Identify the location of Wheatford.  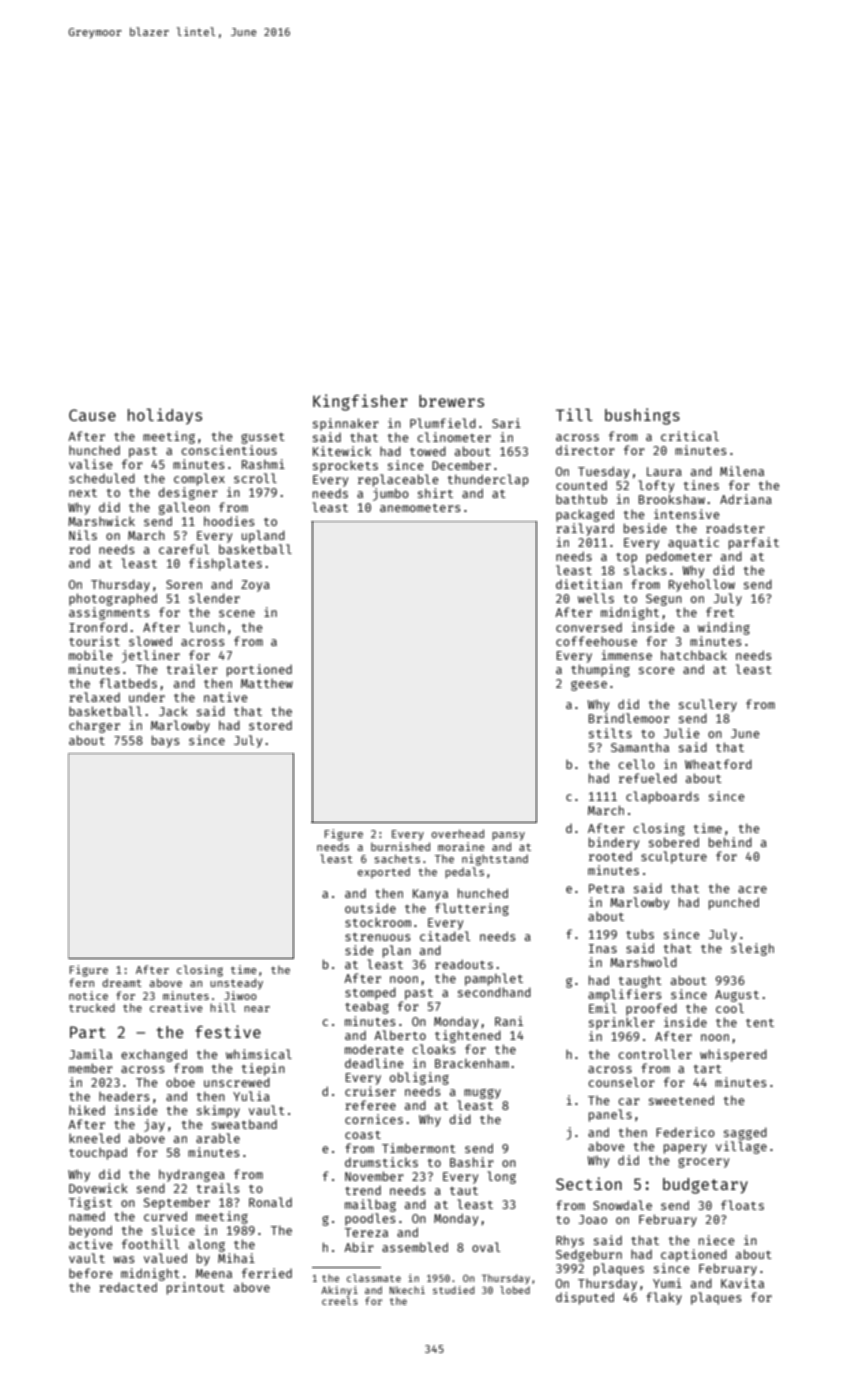
(718, 764).
